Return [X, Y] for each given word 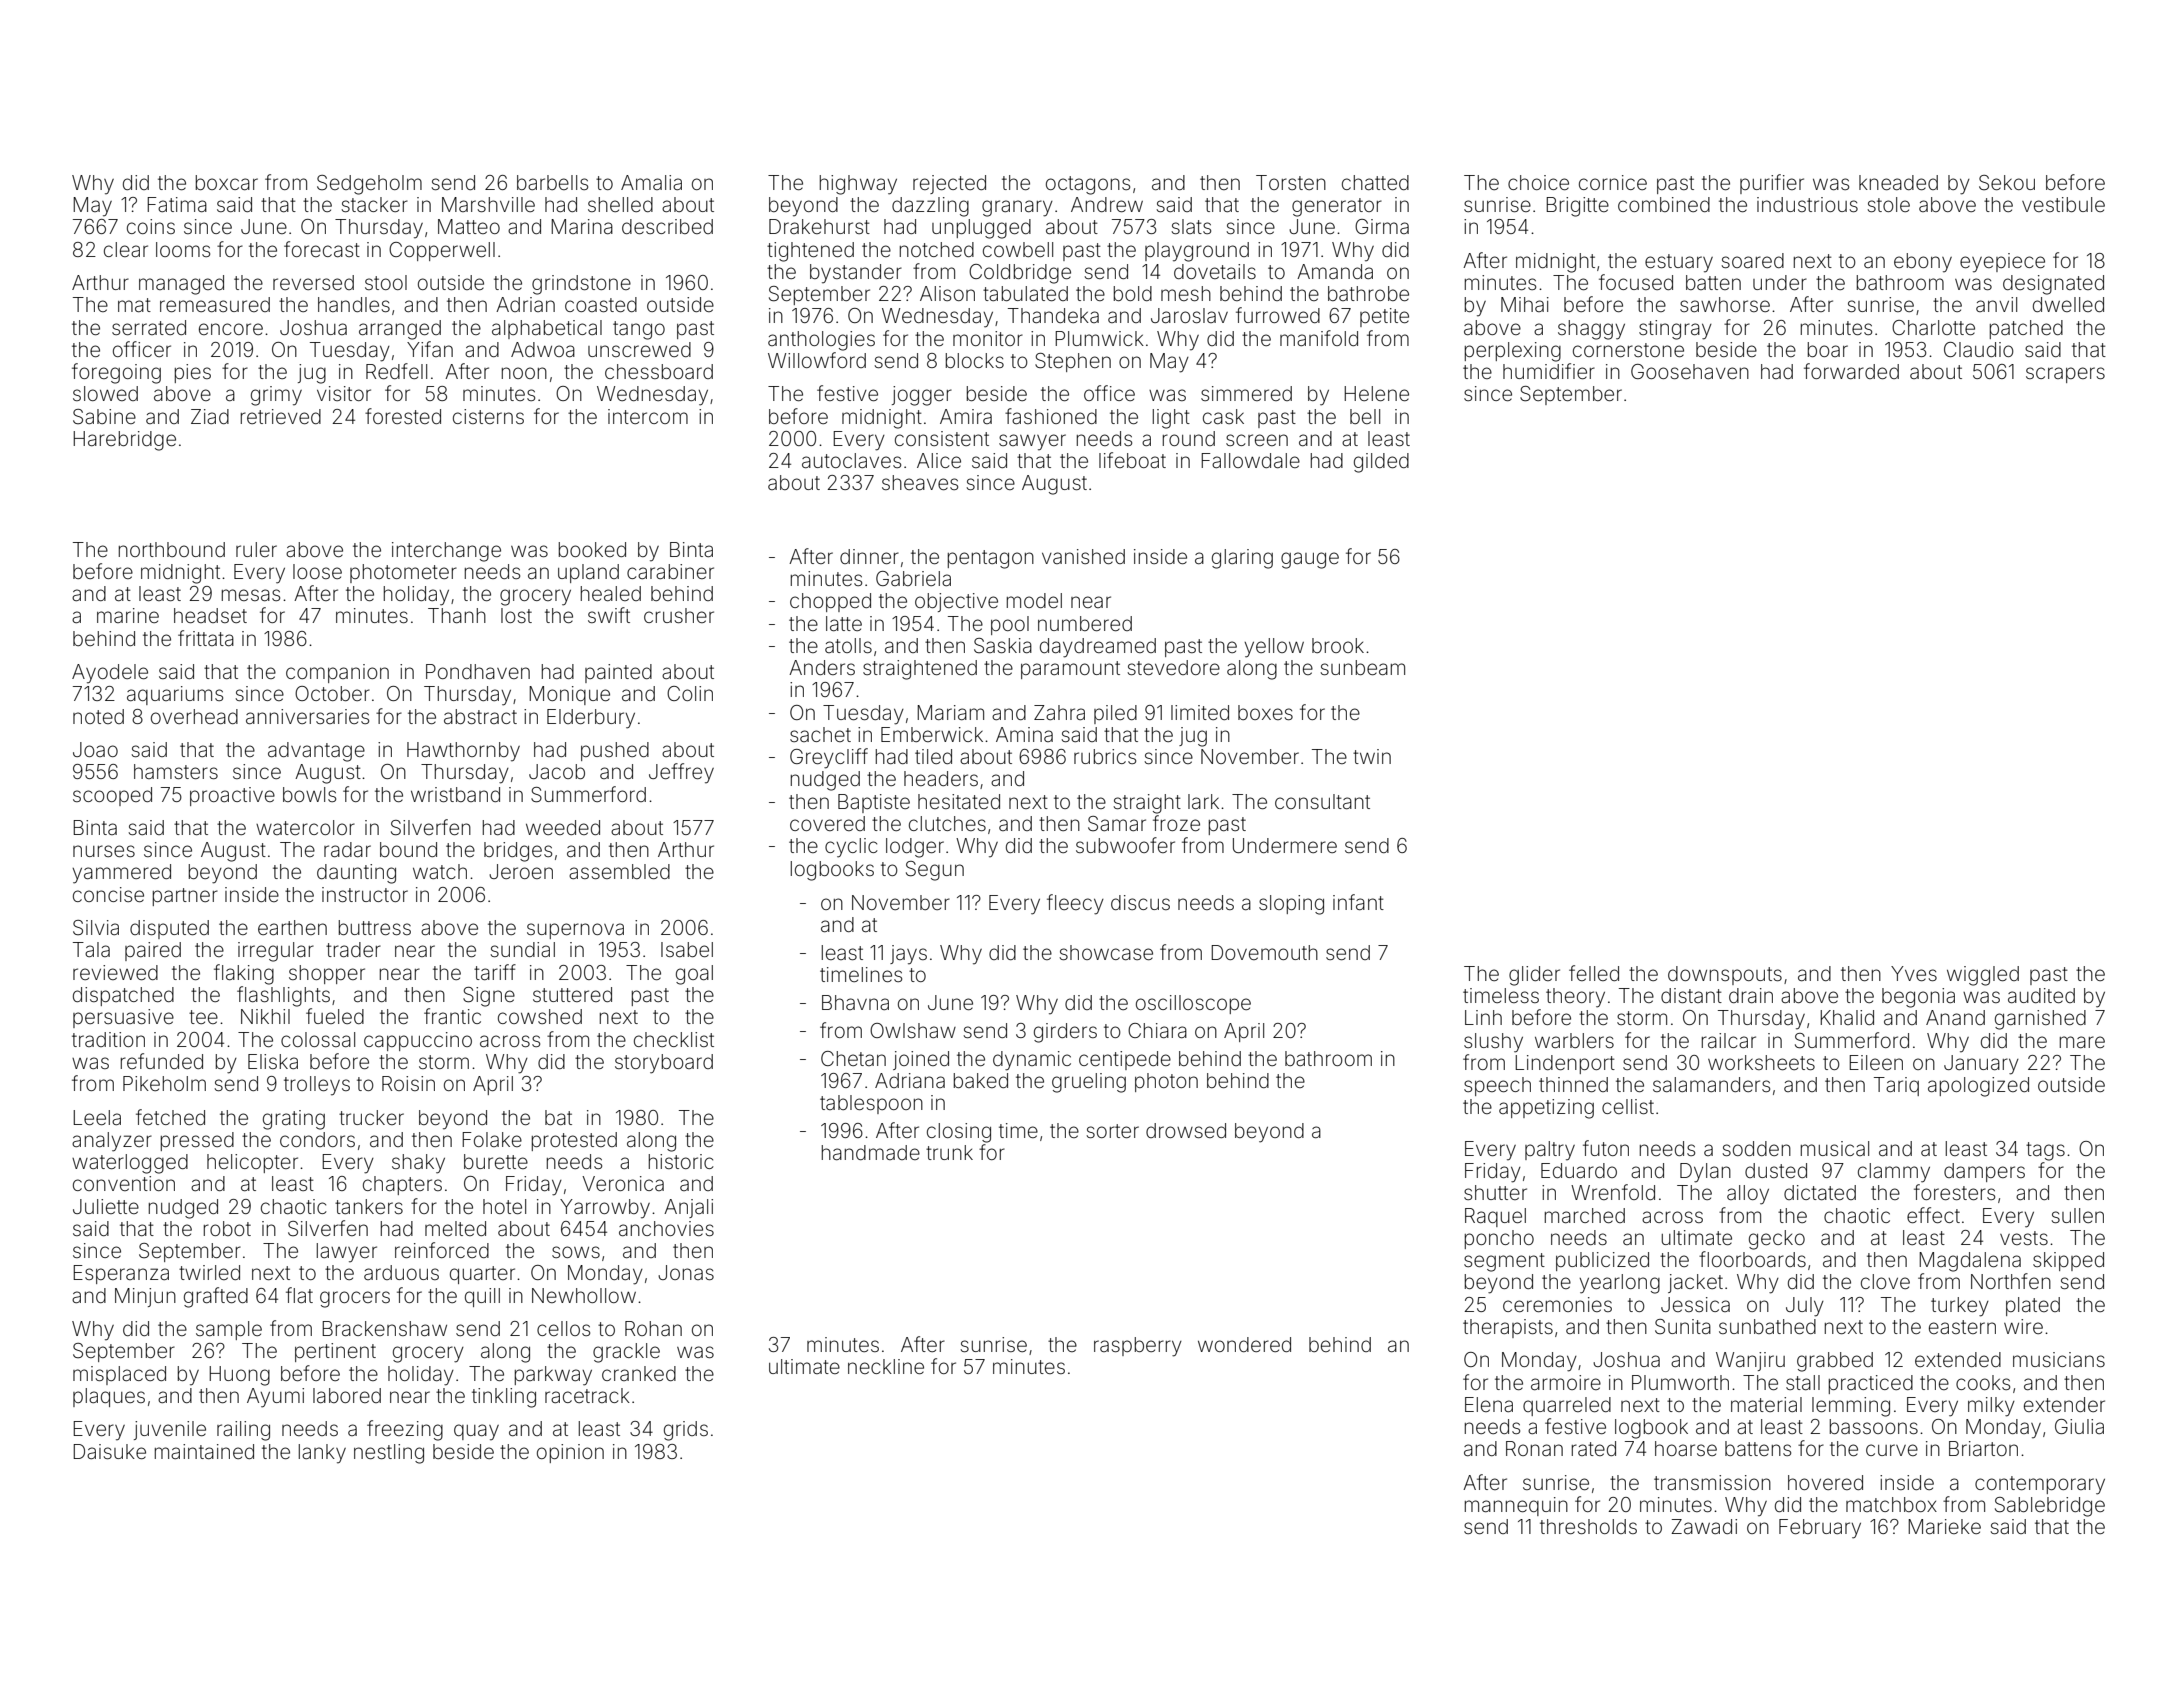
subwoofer [1125, 845]
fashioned [1051, 416]
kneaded [1898, 182]
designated [2053, 285]
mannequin [1516, 1506]
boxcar [227, 182]
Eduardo [1579, 1170]
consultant [1322, 801]
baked [981, 1080]
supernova [575, 931]
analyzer [112, 1142]
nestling [389, 1454]
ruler [256, 549]
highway [858, 185]
